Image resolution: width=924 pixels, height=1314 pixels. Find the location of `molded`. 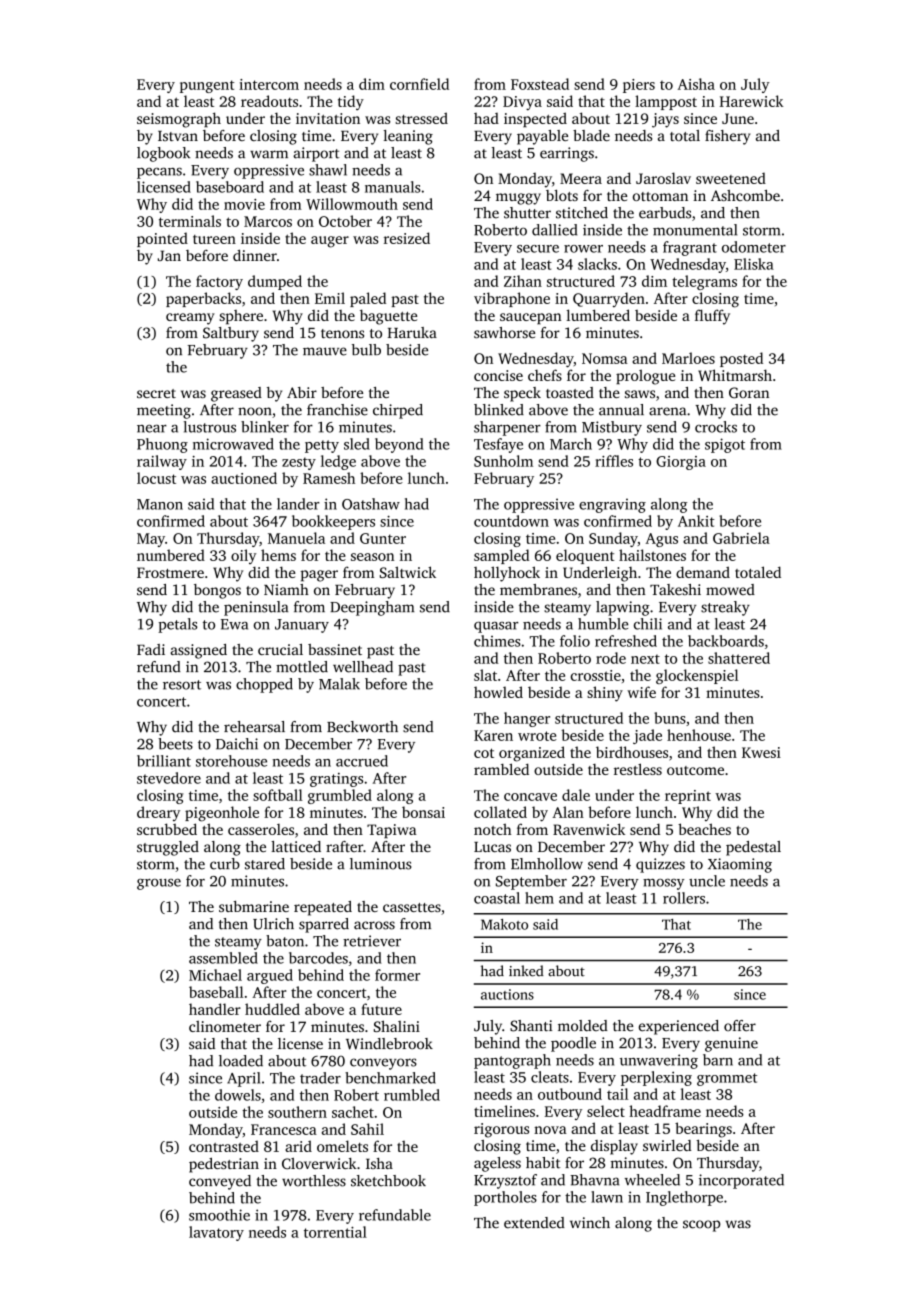

molded is located at coordinates (583, 1026).
